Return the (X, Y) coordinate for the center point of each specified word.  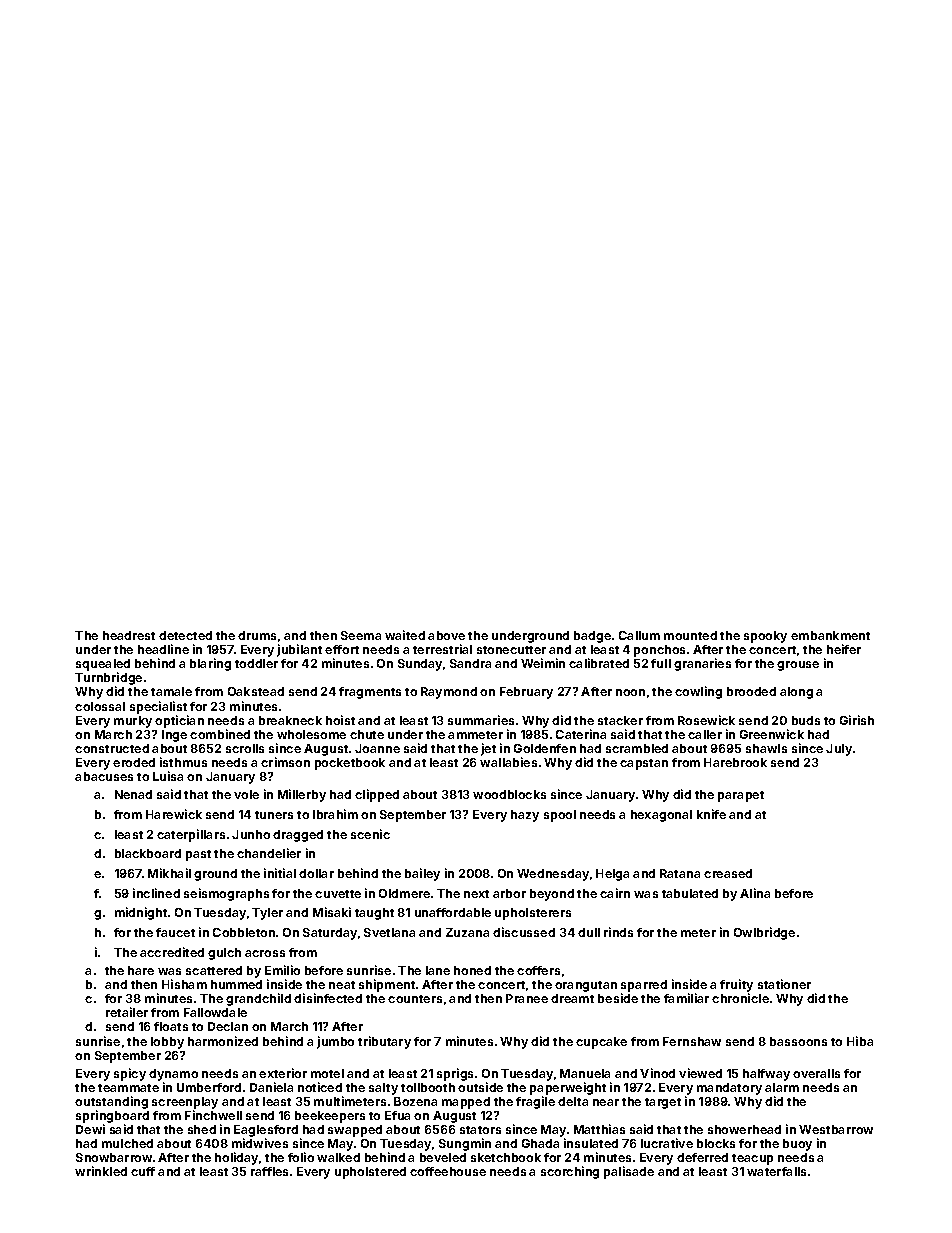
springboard (112, 1116)
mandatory (729, 1089)
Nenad (133, 794)
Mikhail (169, 873)
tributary (384, 1042)
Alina (755, 893)
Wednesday (553, 875)
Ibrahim (335, 814)
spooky (765, 637)
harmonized (223, 1041)
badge (592, 637)
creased (728, 873)
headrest (129, 635)
